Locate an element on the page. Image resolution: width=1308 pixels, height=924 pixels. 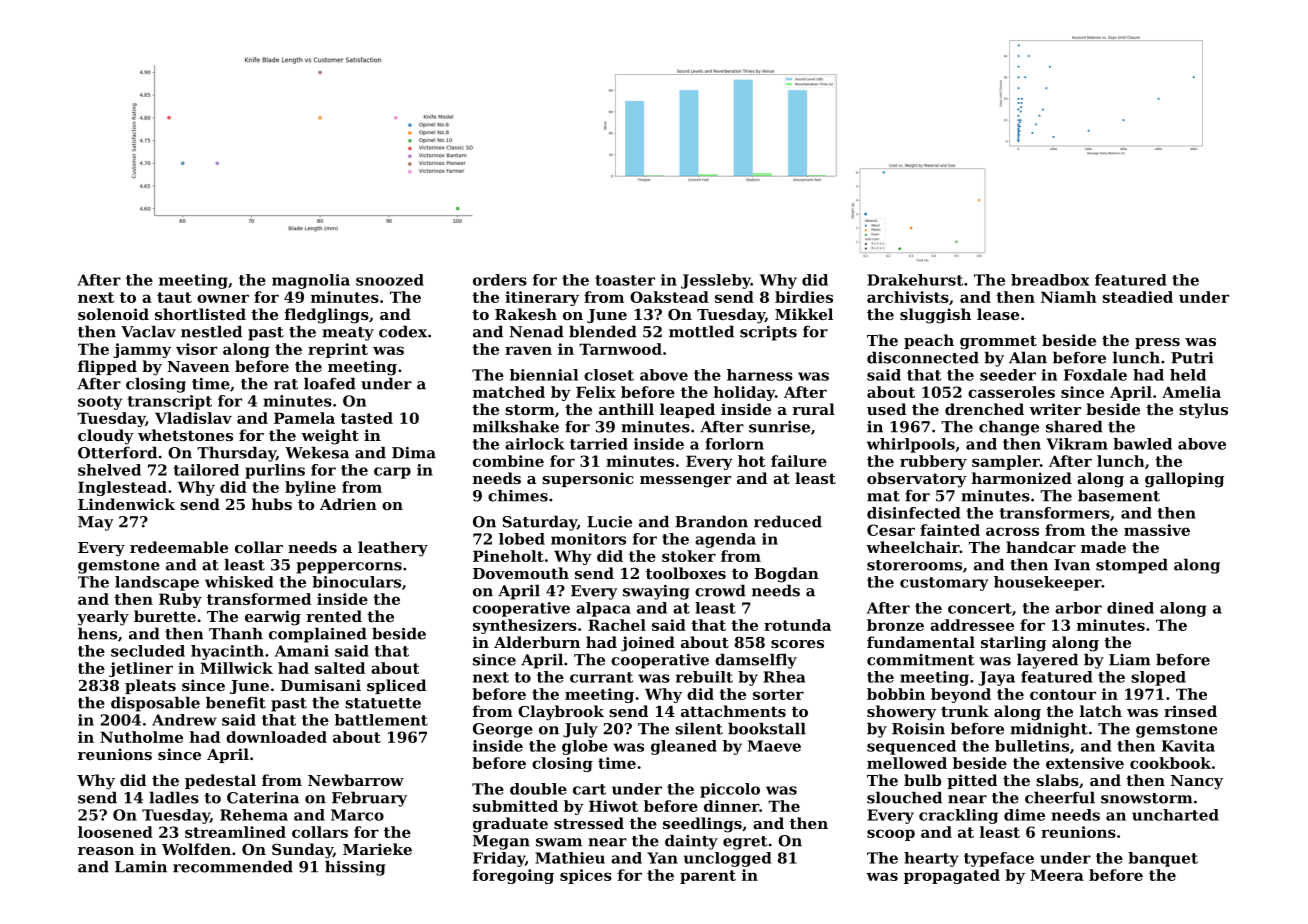
meaty is located at coordinates (348, 334).
